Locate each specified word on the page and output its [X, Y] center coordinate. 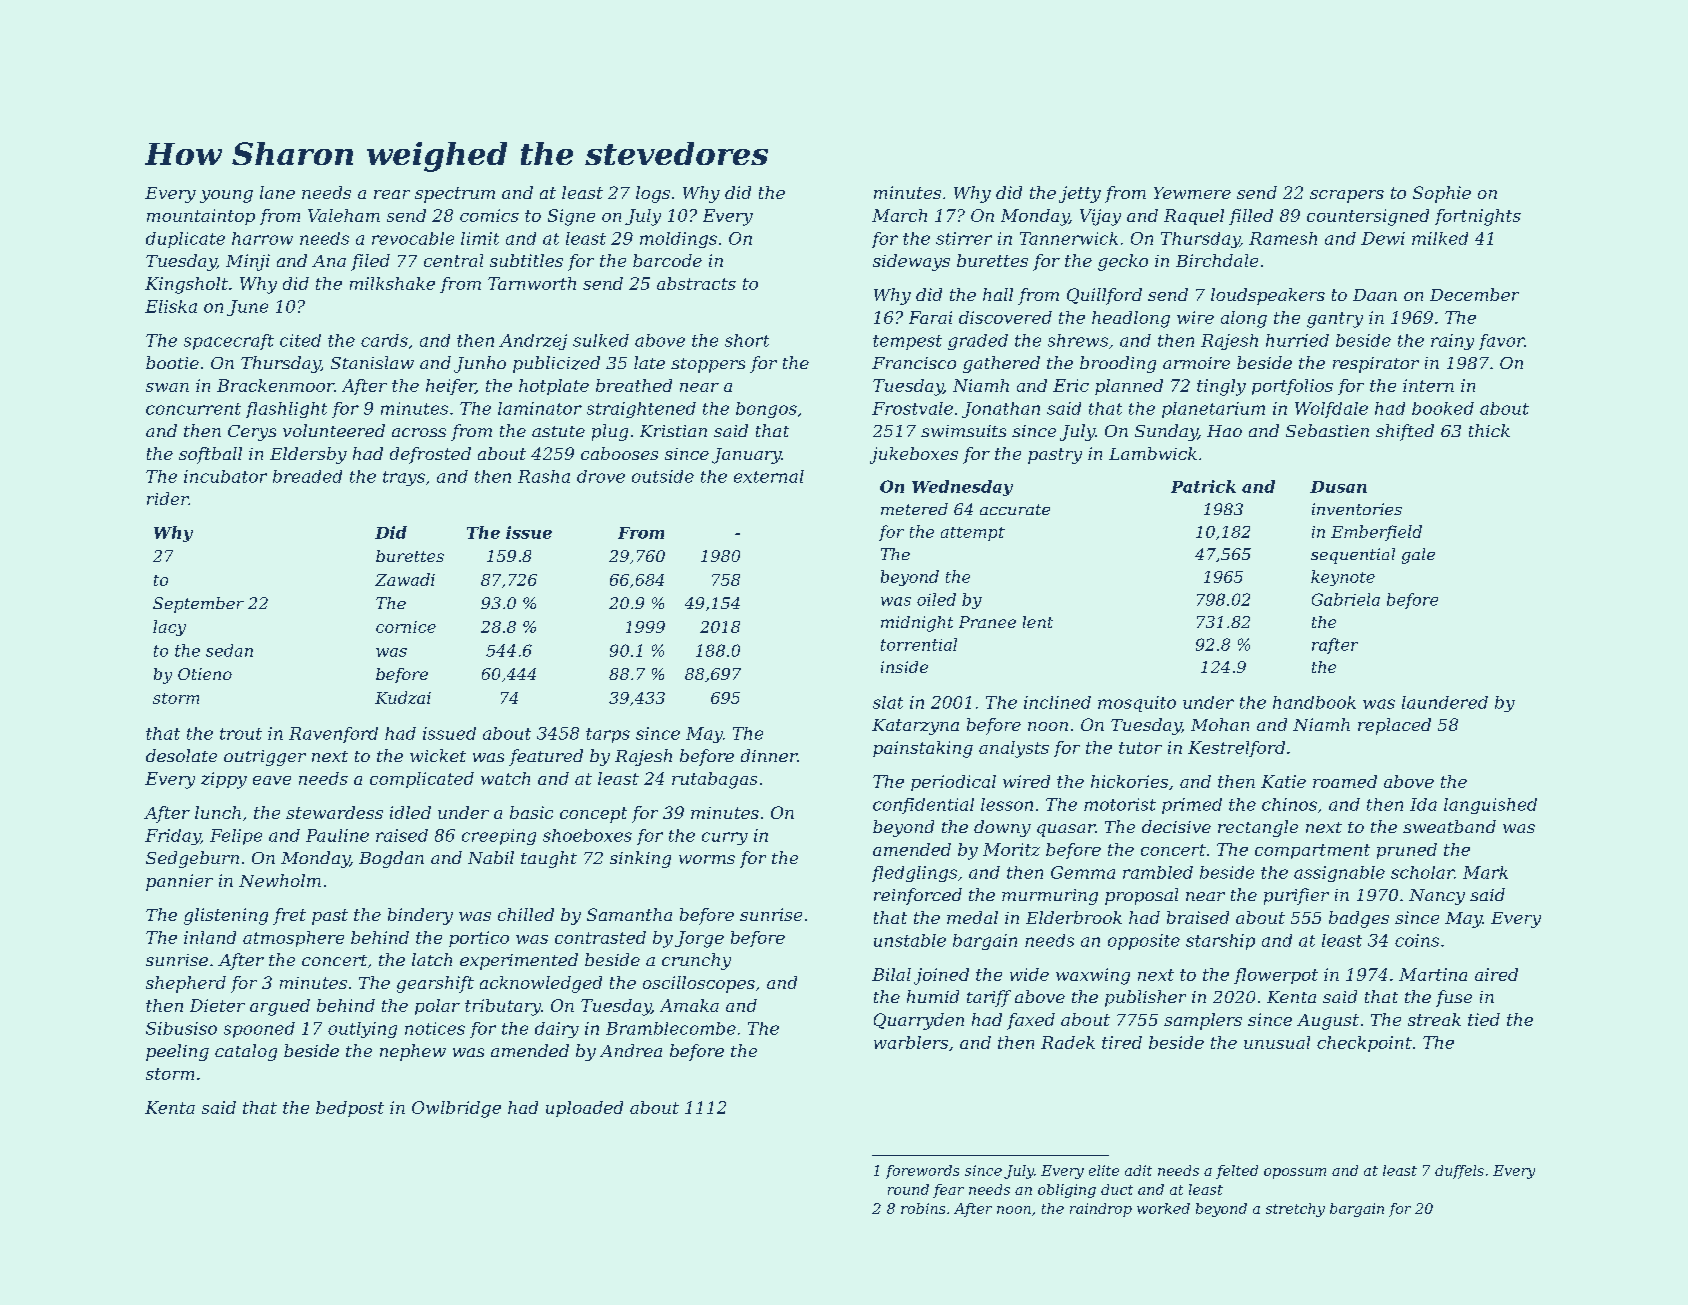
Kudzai [403, 697]
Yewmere [1192, 193]
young [226, 196]
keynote [1343, 578]
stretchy [1295, 1210]
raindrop [1101, 1210]
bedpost [350, 1109]
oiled [936, 599]
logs [653, 194]
